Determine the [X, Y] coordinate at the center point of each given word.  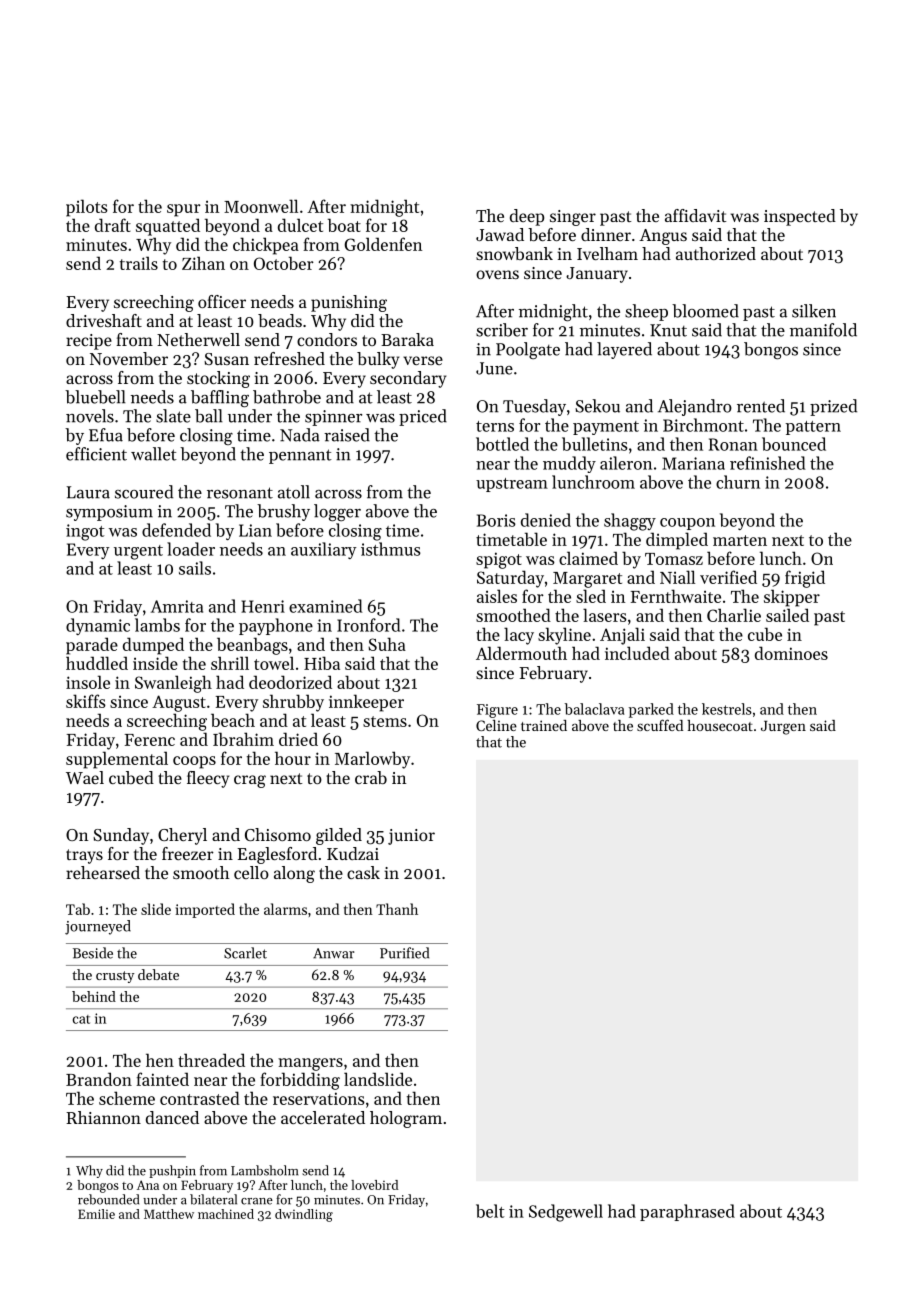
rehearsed [103, 872]
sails [195, 568]
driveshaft [104, 320]
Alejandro [695, 407]
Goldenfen [383, 244]
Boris [496, 520]
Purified [404, 953]
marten [740, 540]
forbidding [300, 1081]
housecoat [720, 725]
